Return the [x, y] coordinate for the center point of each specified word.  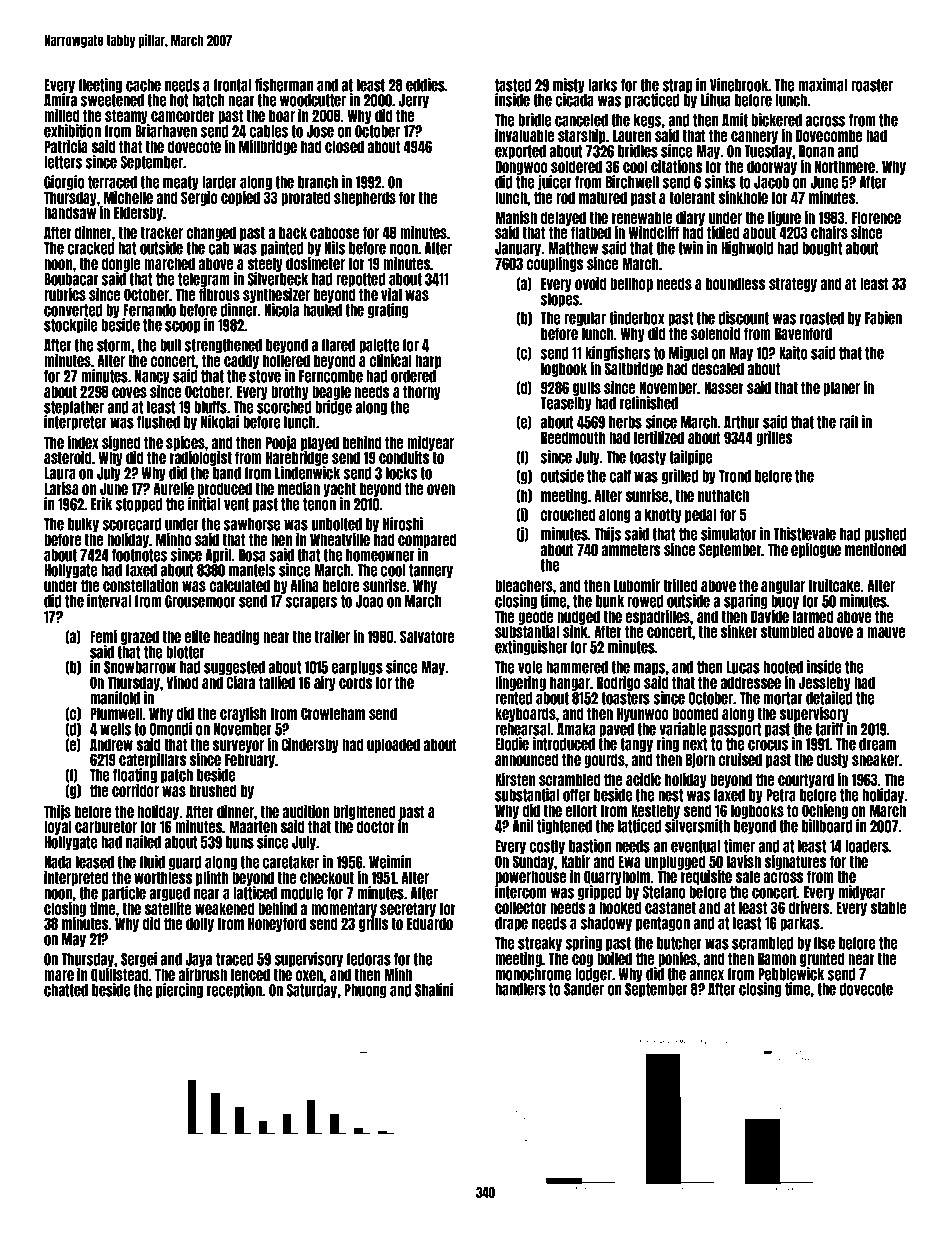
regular [585, 319]
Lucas [743, 667]
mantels [252, 570]
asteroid [67, 457]
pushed [885, 535]
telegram [204, 280]
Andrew [111, 744]
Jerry [414, 101]
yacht [340, 489]
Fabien [883, 318]
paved [616, 730]
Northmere [845, 166]
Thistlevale [804, 534]
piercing [179, 991]
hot [179, 100]
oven [441, 489]
